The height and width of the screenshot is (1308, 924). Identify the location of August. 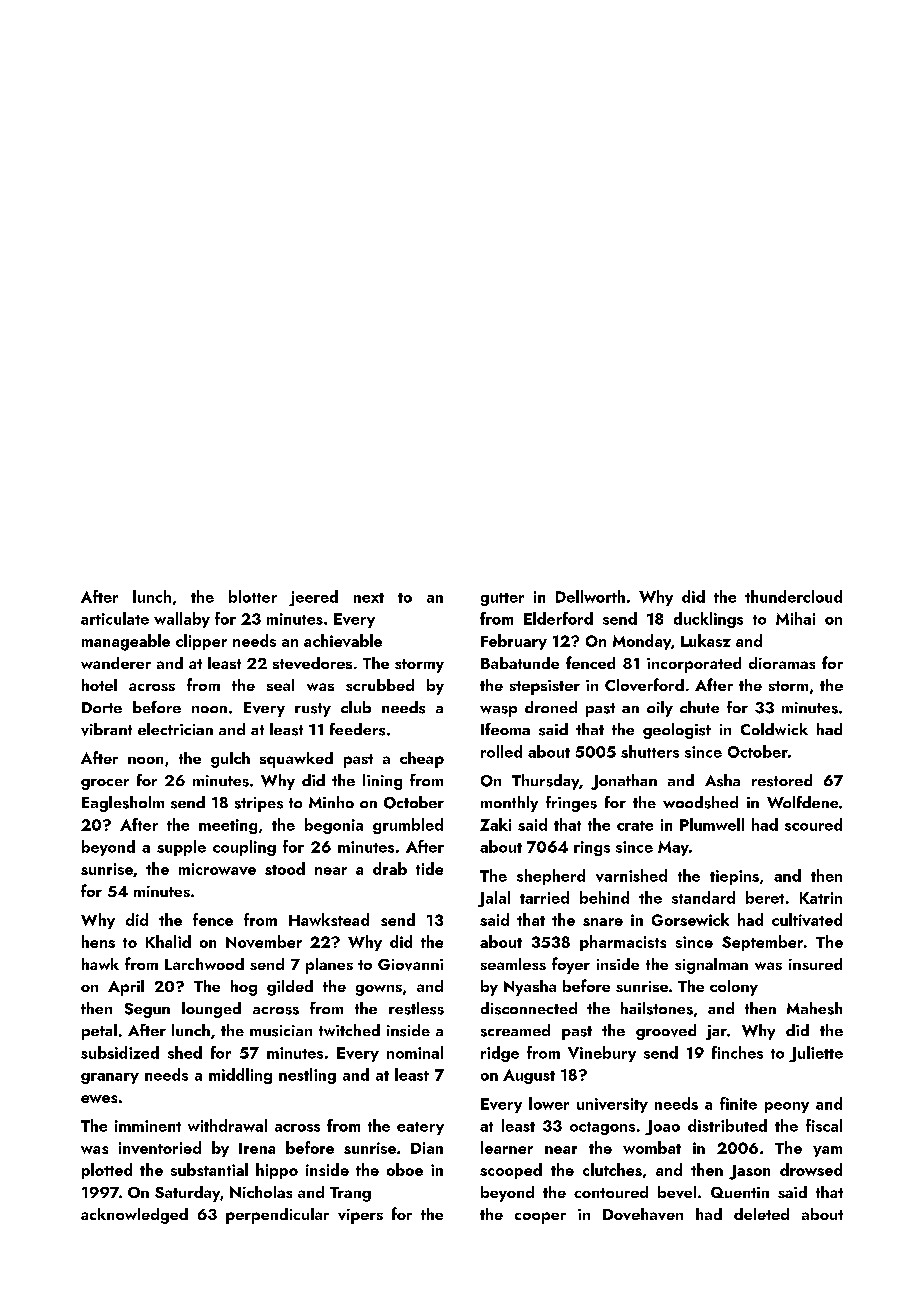
(529, 1076).
